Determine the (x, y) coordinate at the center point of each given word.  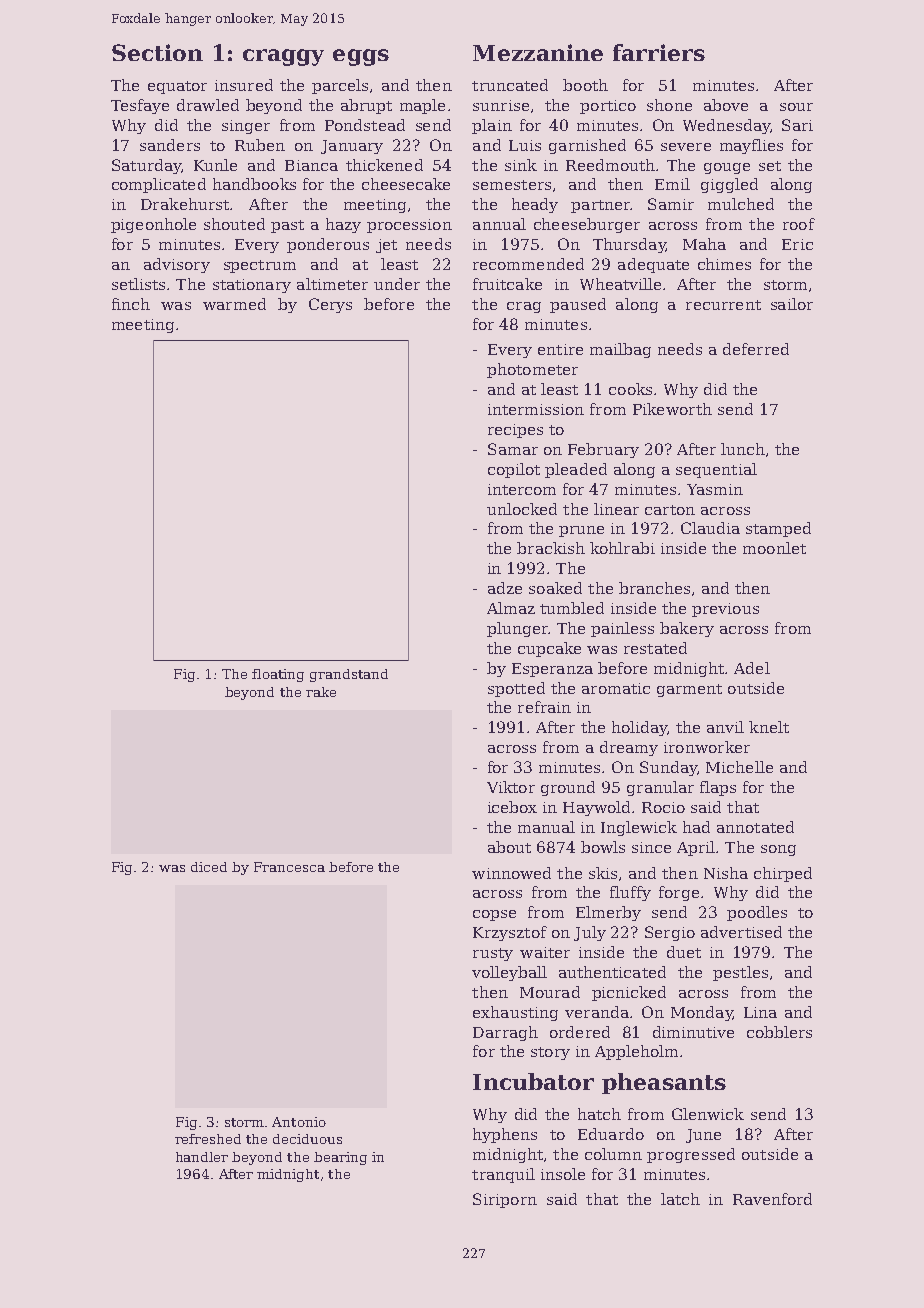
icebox (512, 807)
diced (209, 867)
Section (157, 52)
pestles (740, 973)
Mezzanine (538, 52)
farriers (659, 52)
